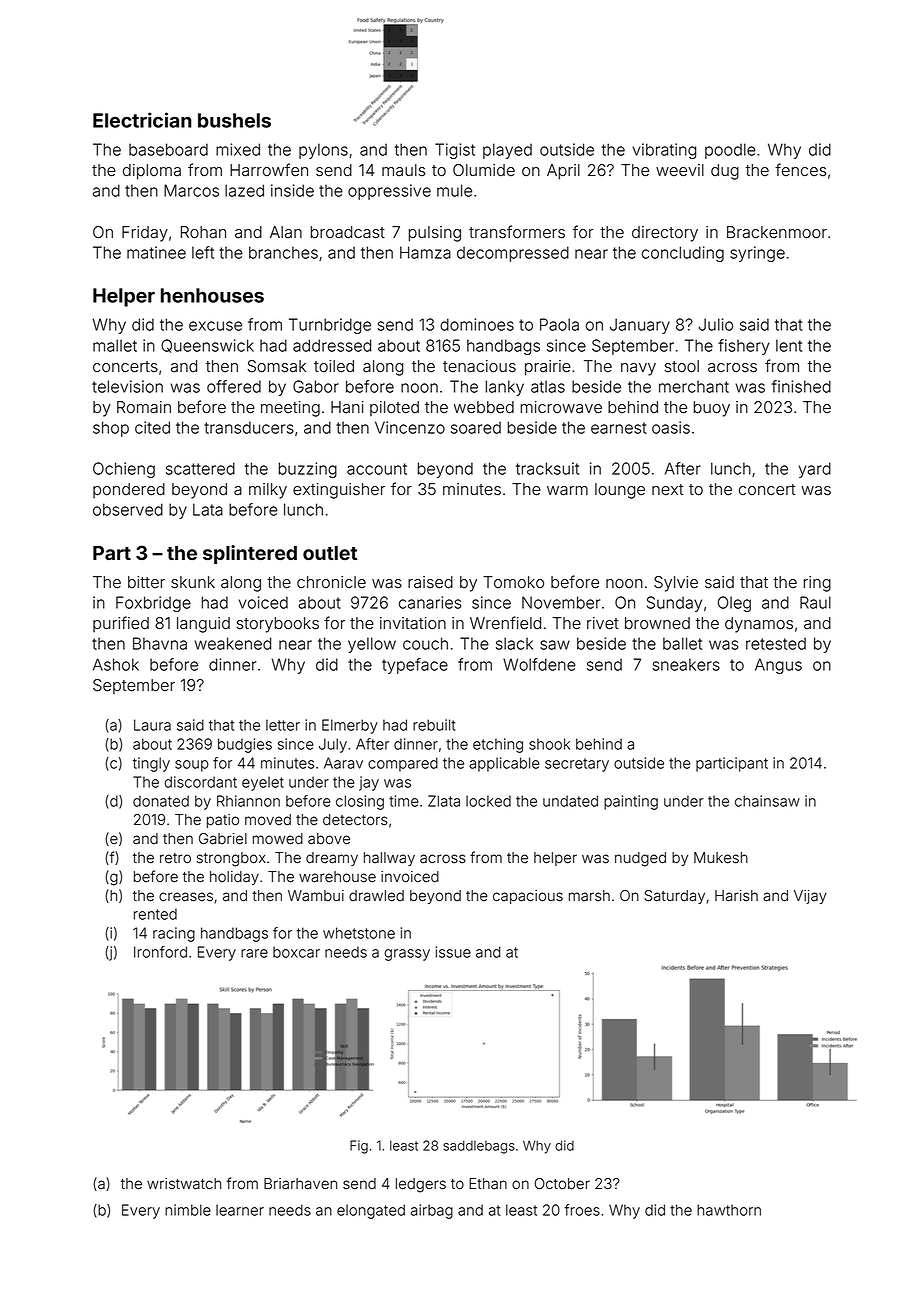  What do you see at coordinates (638, 369) in the document?
I see `navy` at bounding box center [638, 369].
